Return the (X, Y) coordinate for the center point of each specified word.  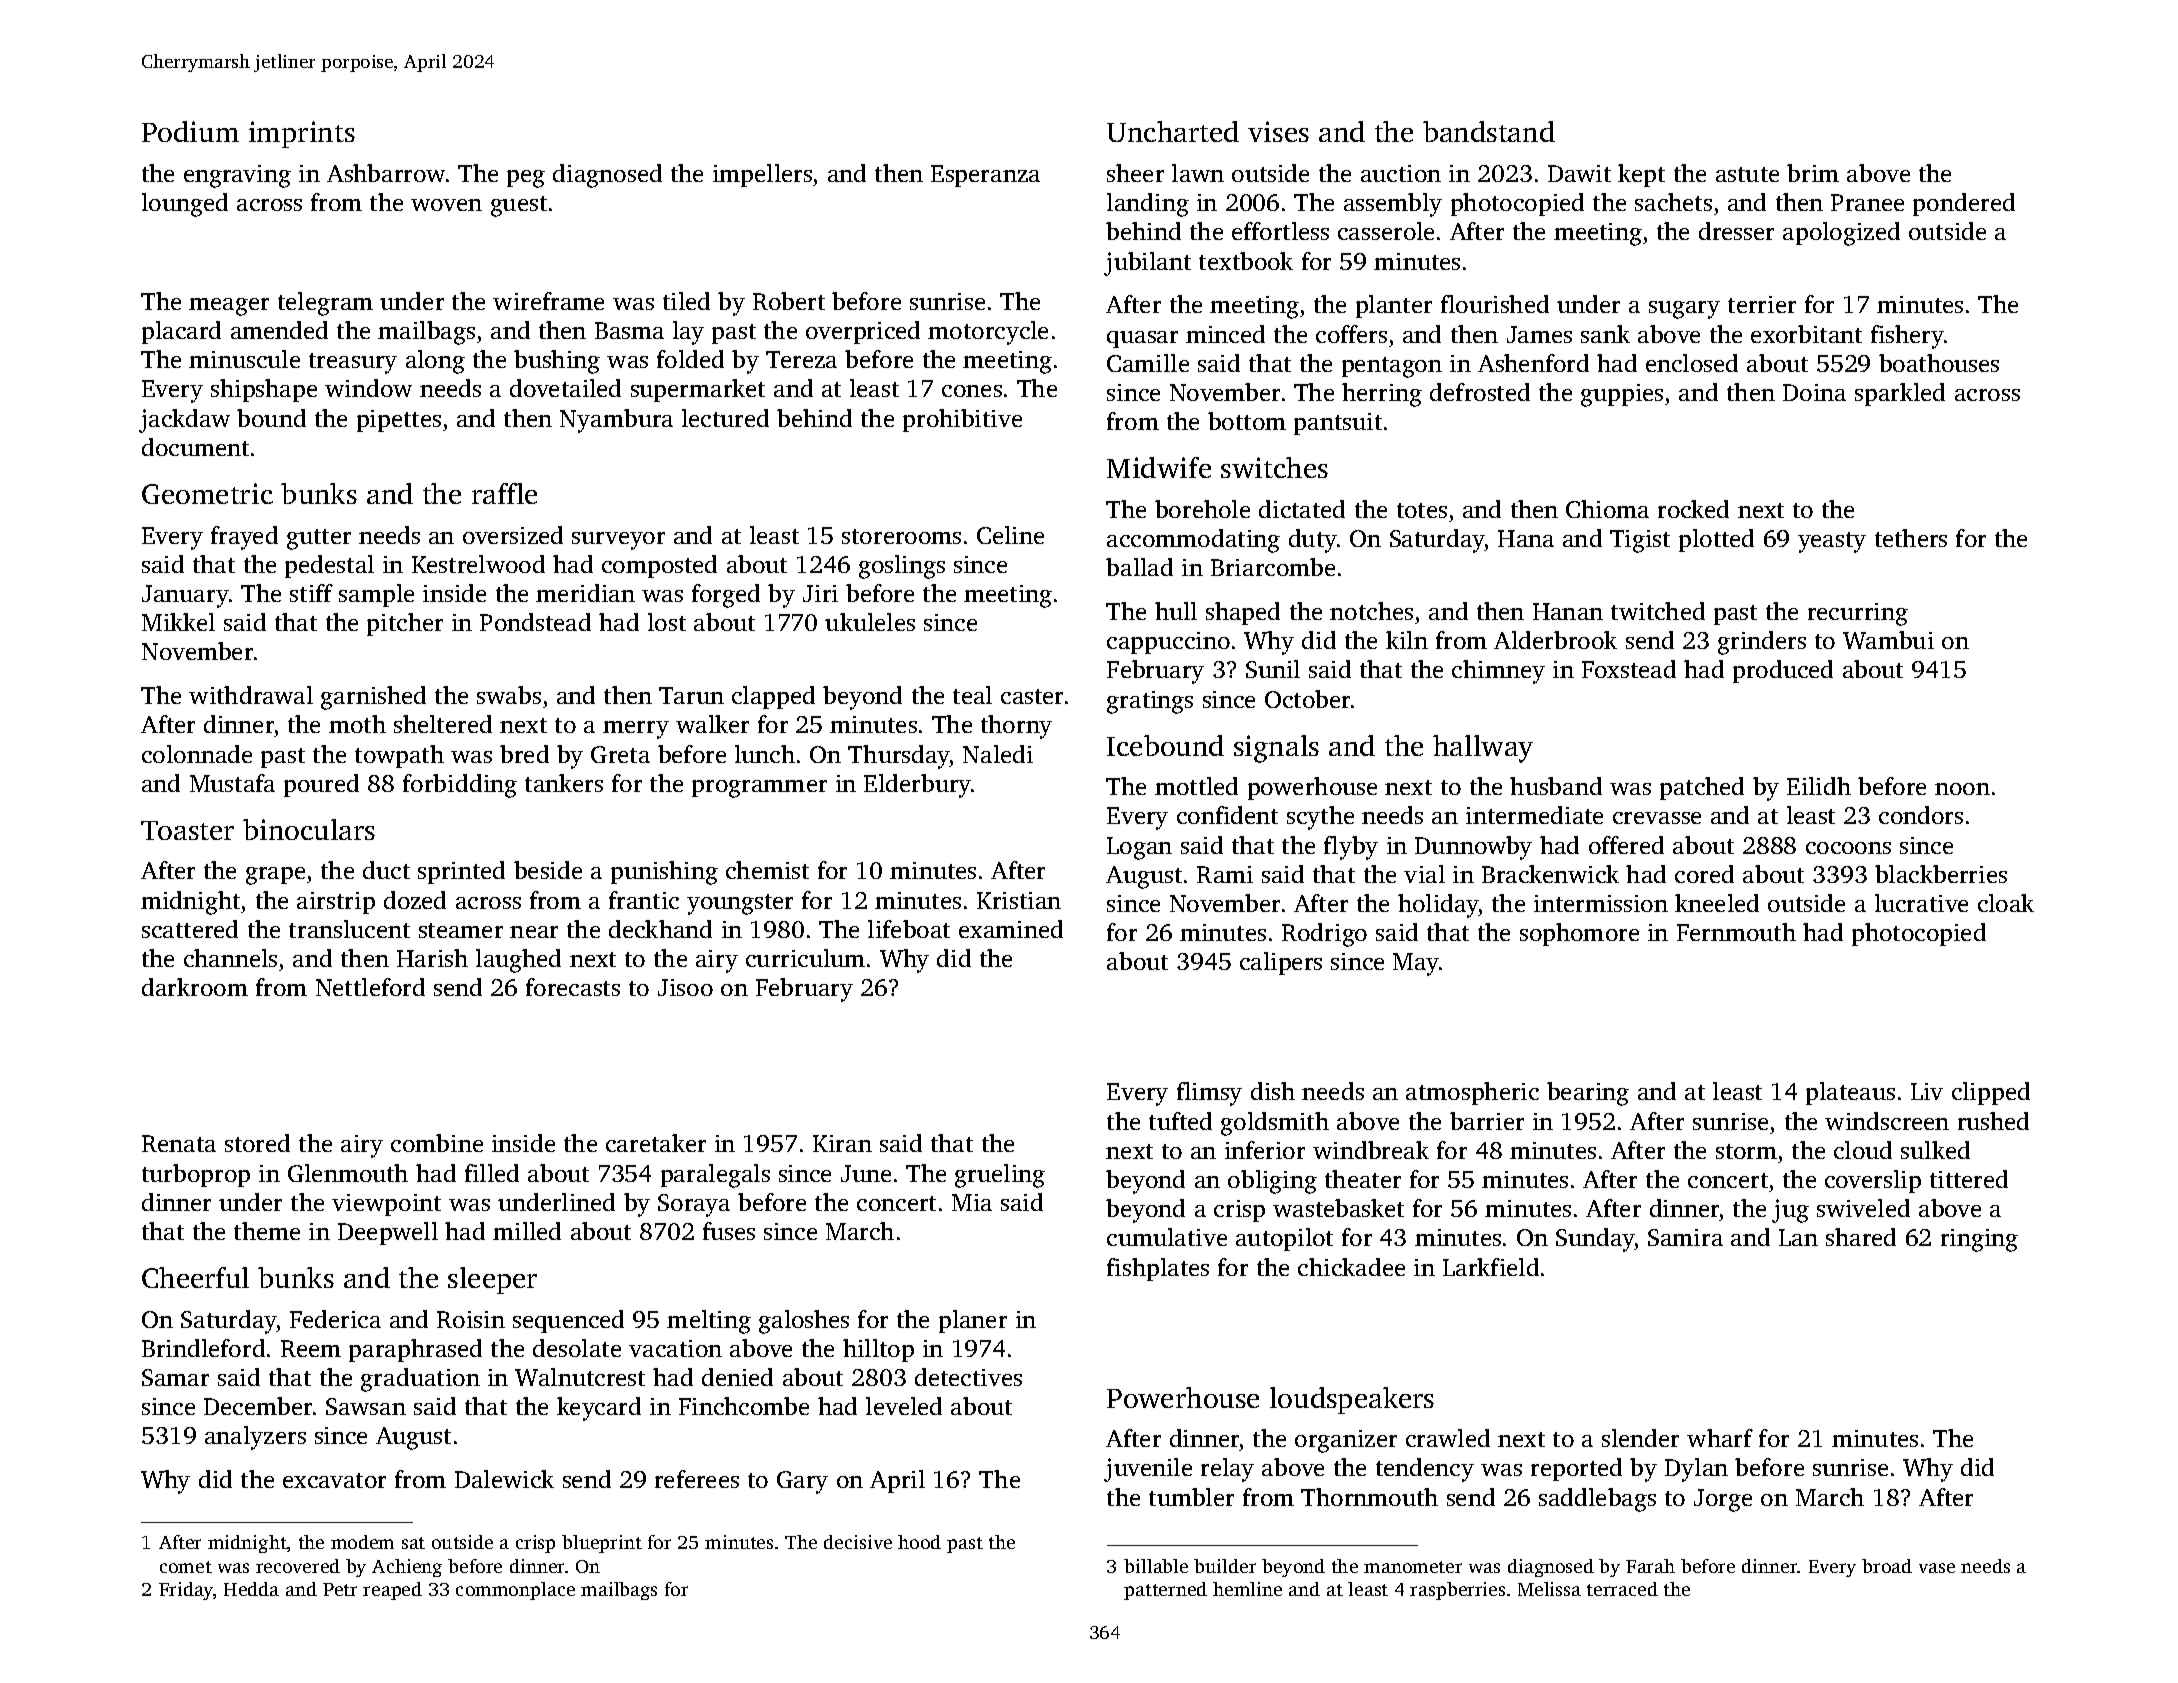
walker (712, 724)
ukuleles (870, 622)
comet (186, 1567)
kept (1641, 175)
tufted (1180, 1121)
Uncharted (1173, 131)
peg (526, 179)
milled (527, 1231)
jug (1790, 1211)
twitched (1658, 611)
